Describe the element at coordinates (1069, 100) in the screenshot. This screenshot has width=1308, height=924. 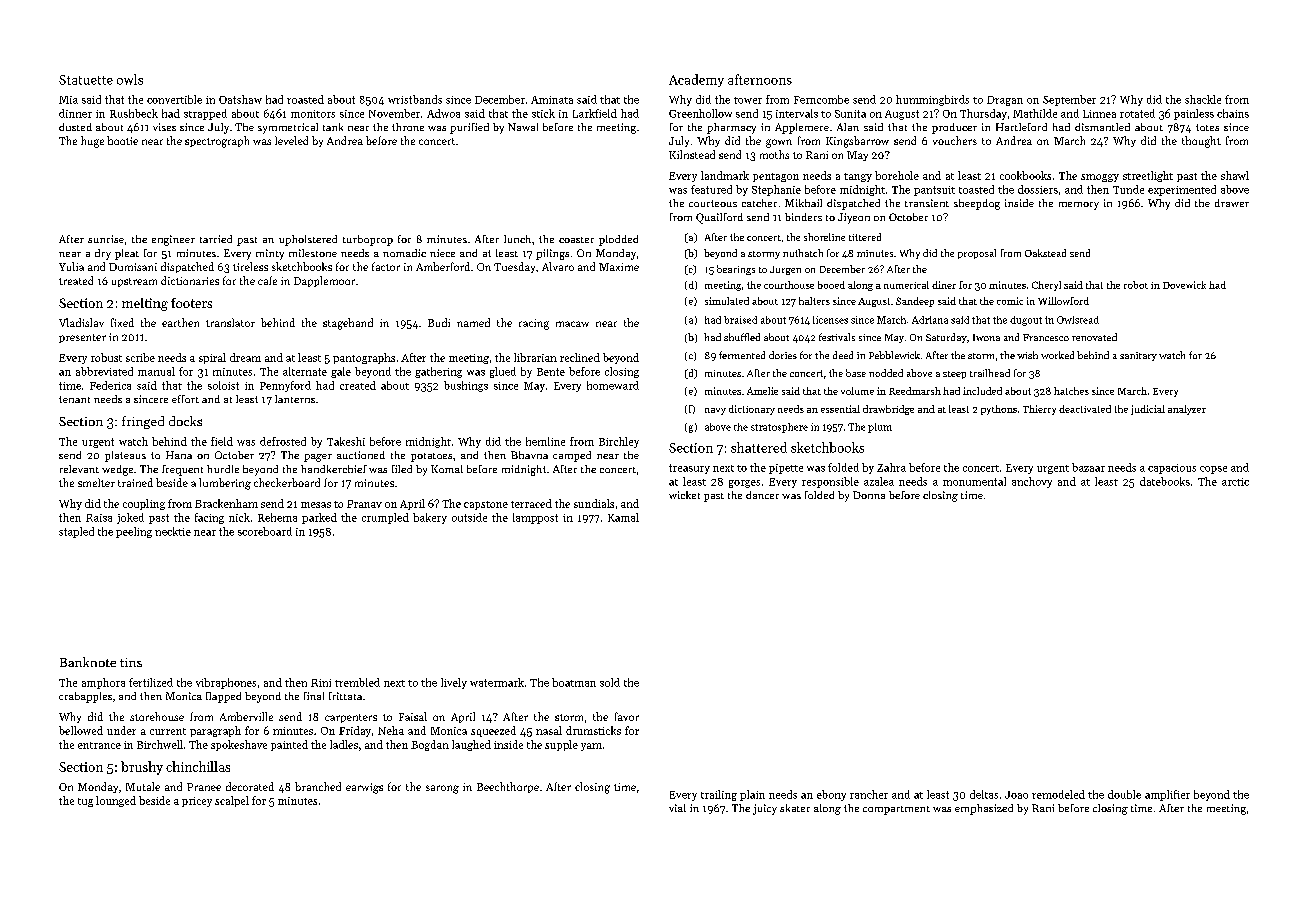
I see `September` at that location.
